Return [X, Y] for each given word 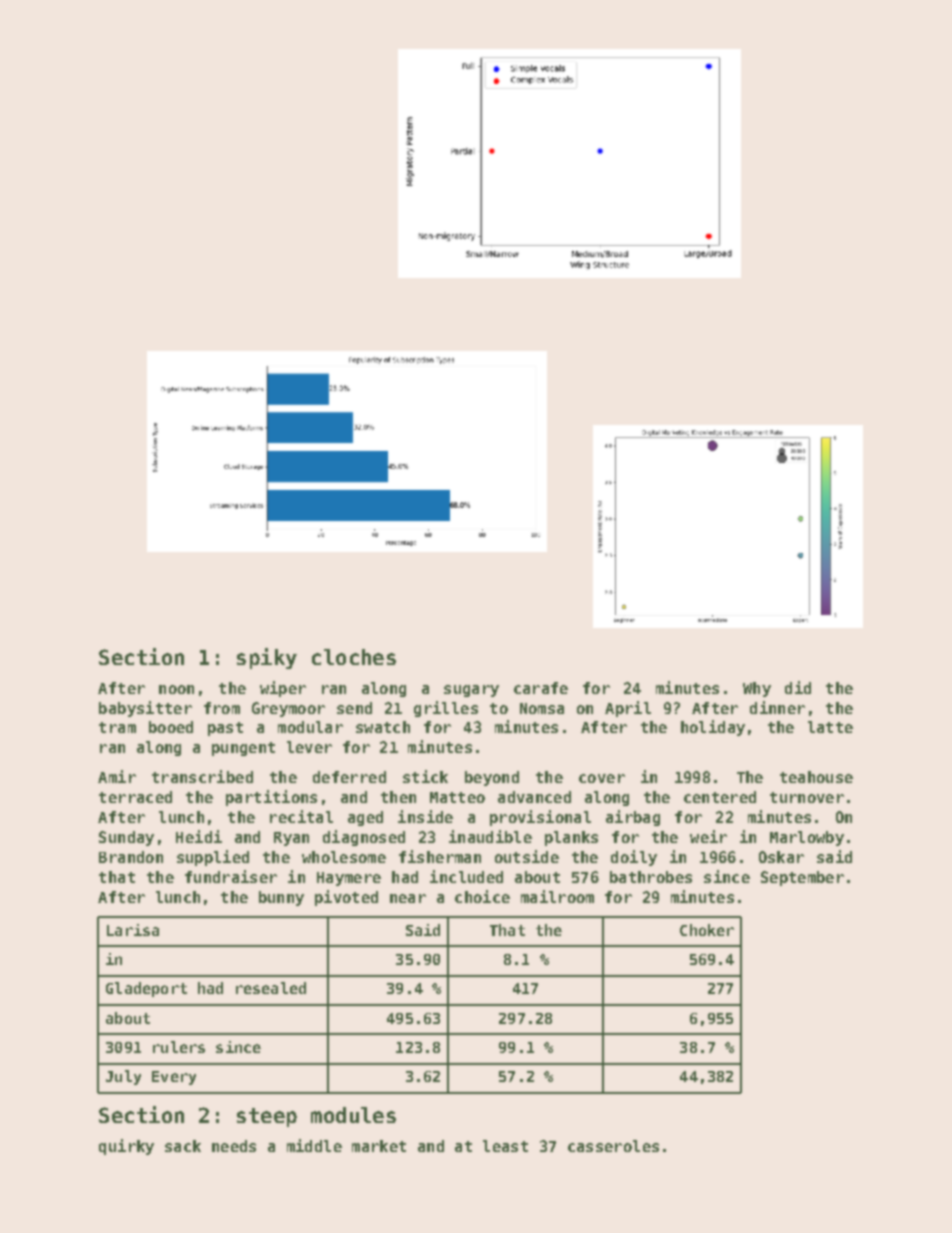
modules [353, 1115]
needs [234, 1146]
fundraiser [231, 876]
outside [527, 856]
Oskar [781, 857]
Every [174, 1078]
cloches [354, 657]
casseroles [613, 1146]
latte [830, 727]
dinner [777, 707]
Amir [117, 776]
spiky [267, 658]
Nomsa [542, 708]
